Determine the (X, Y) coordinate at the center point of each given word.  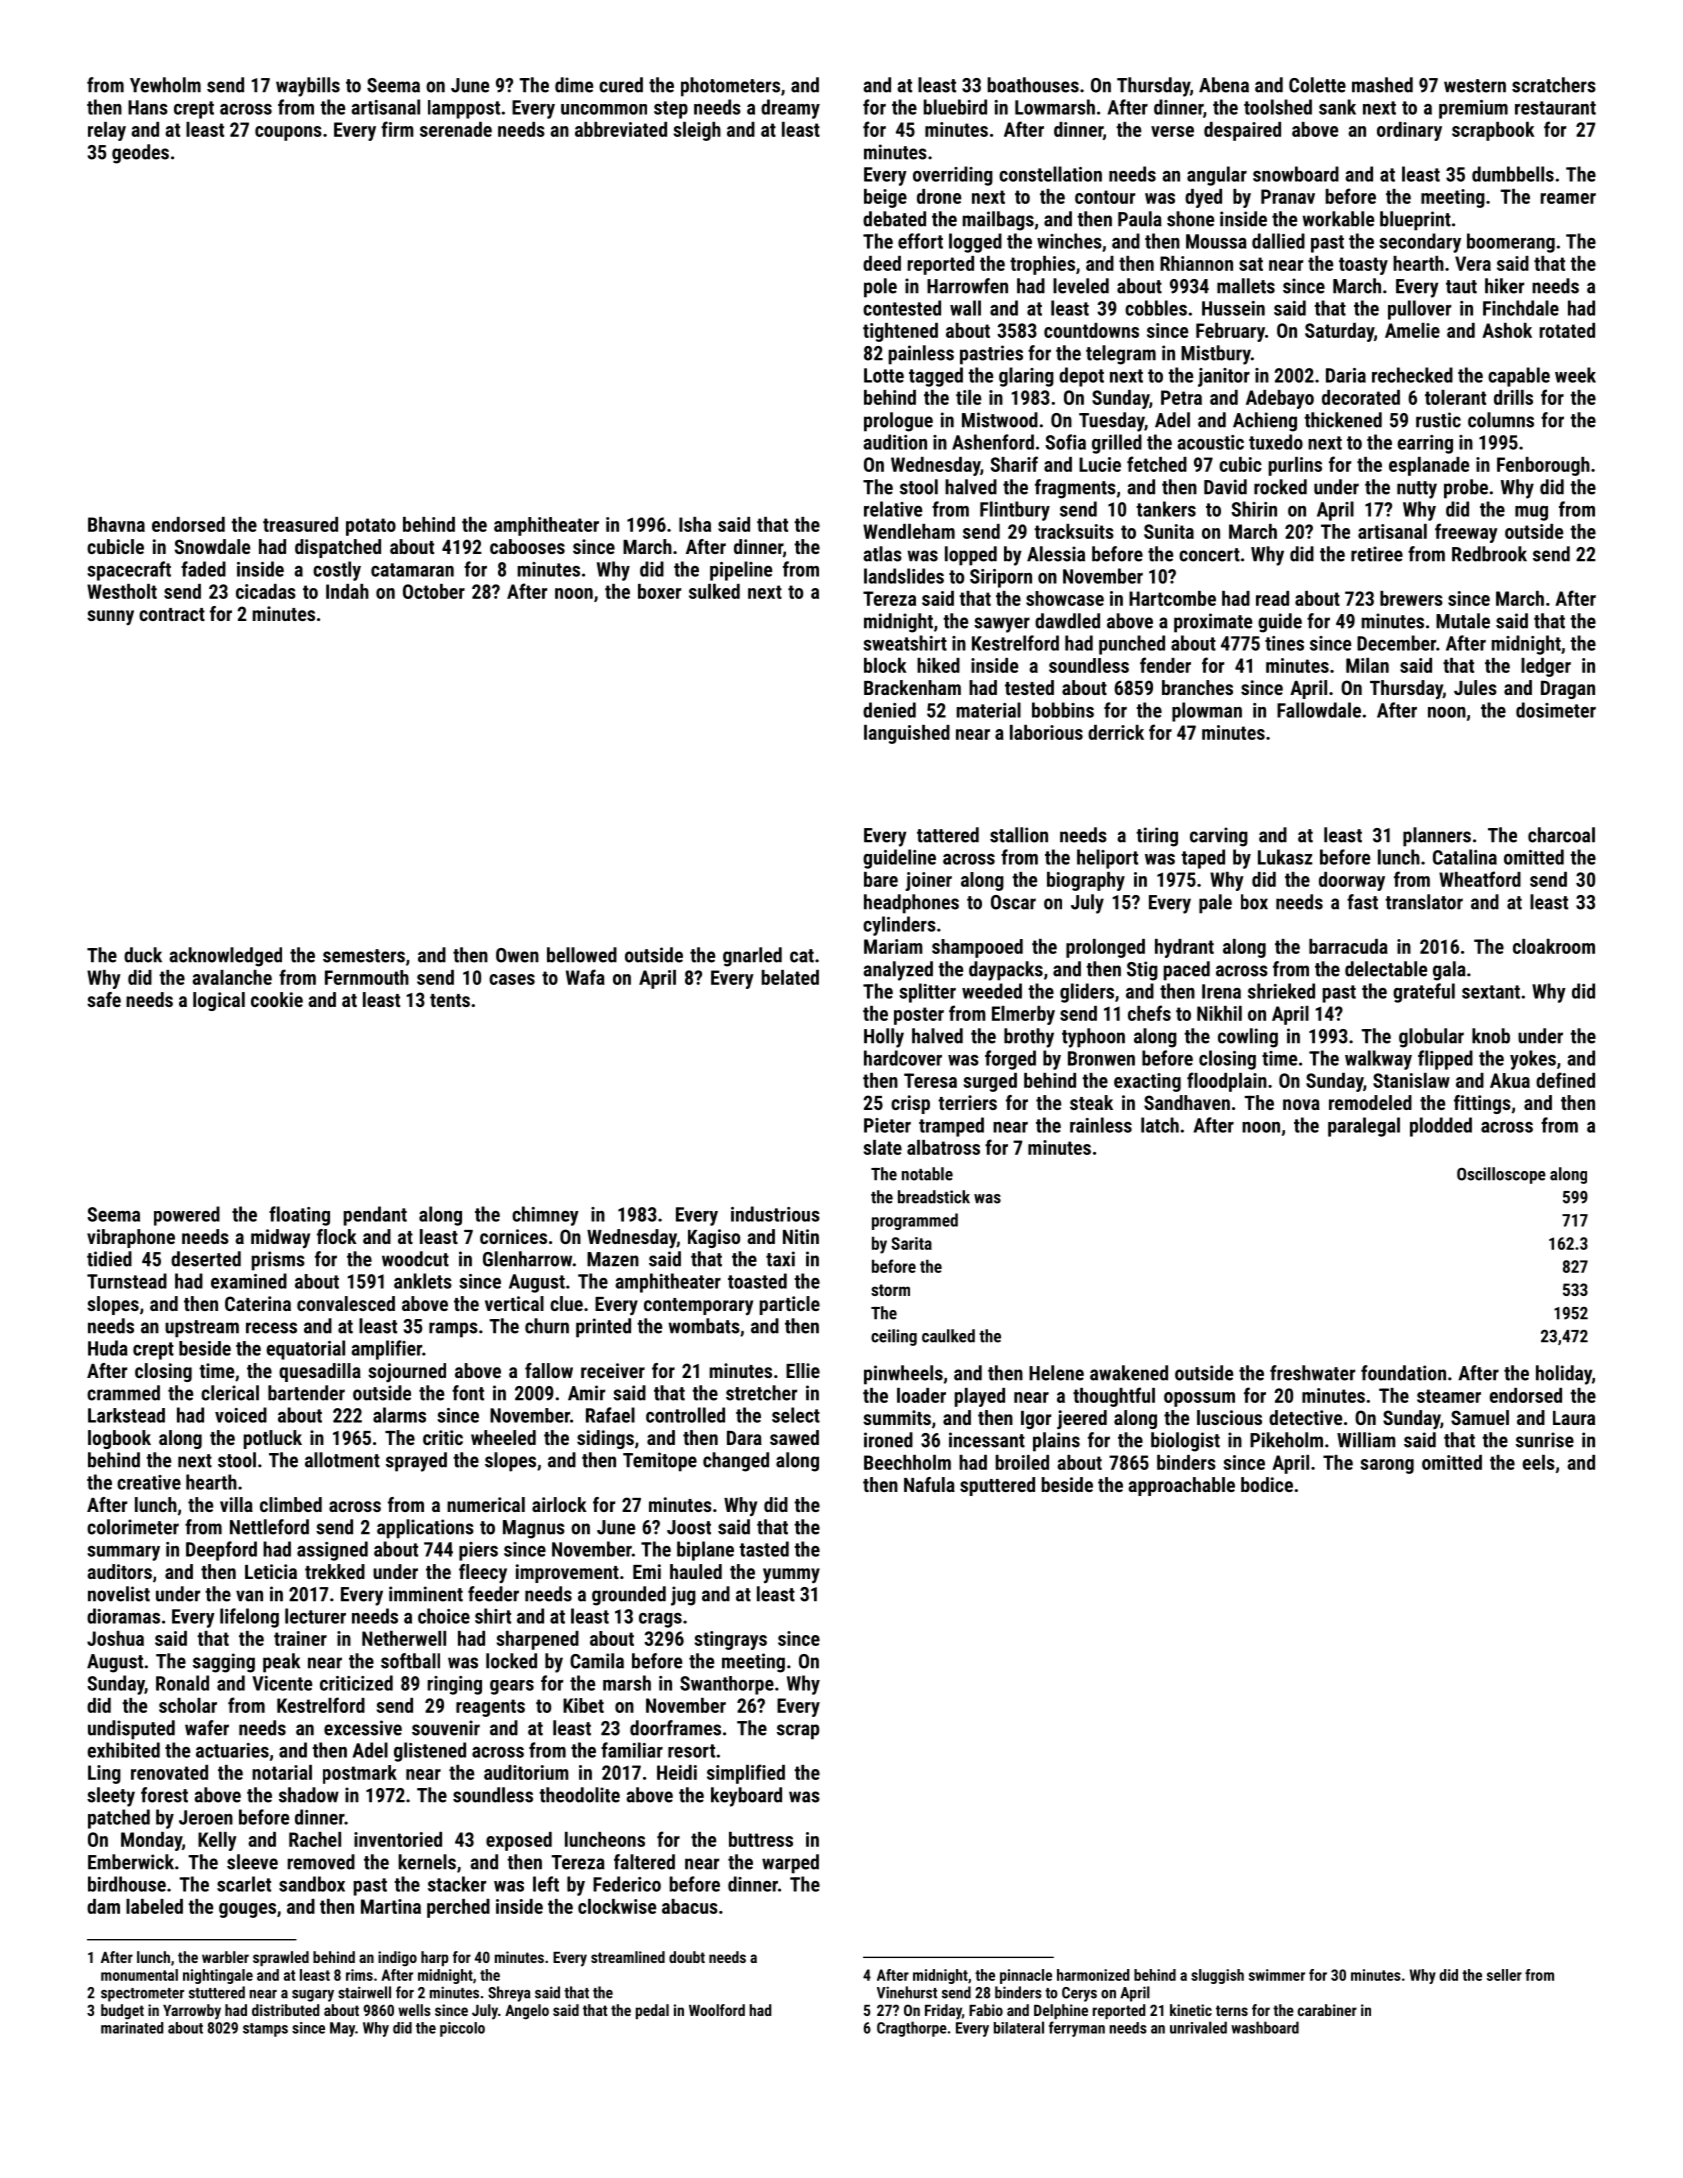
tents (450, 1000)
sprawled (281, 1958)
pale (1215, 904)
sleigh (697, 131)
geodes (140, 154)
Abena (1224, 85)
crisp (910, 1104)
